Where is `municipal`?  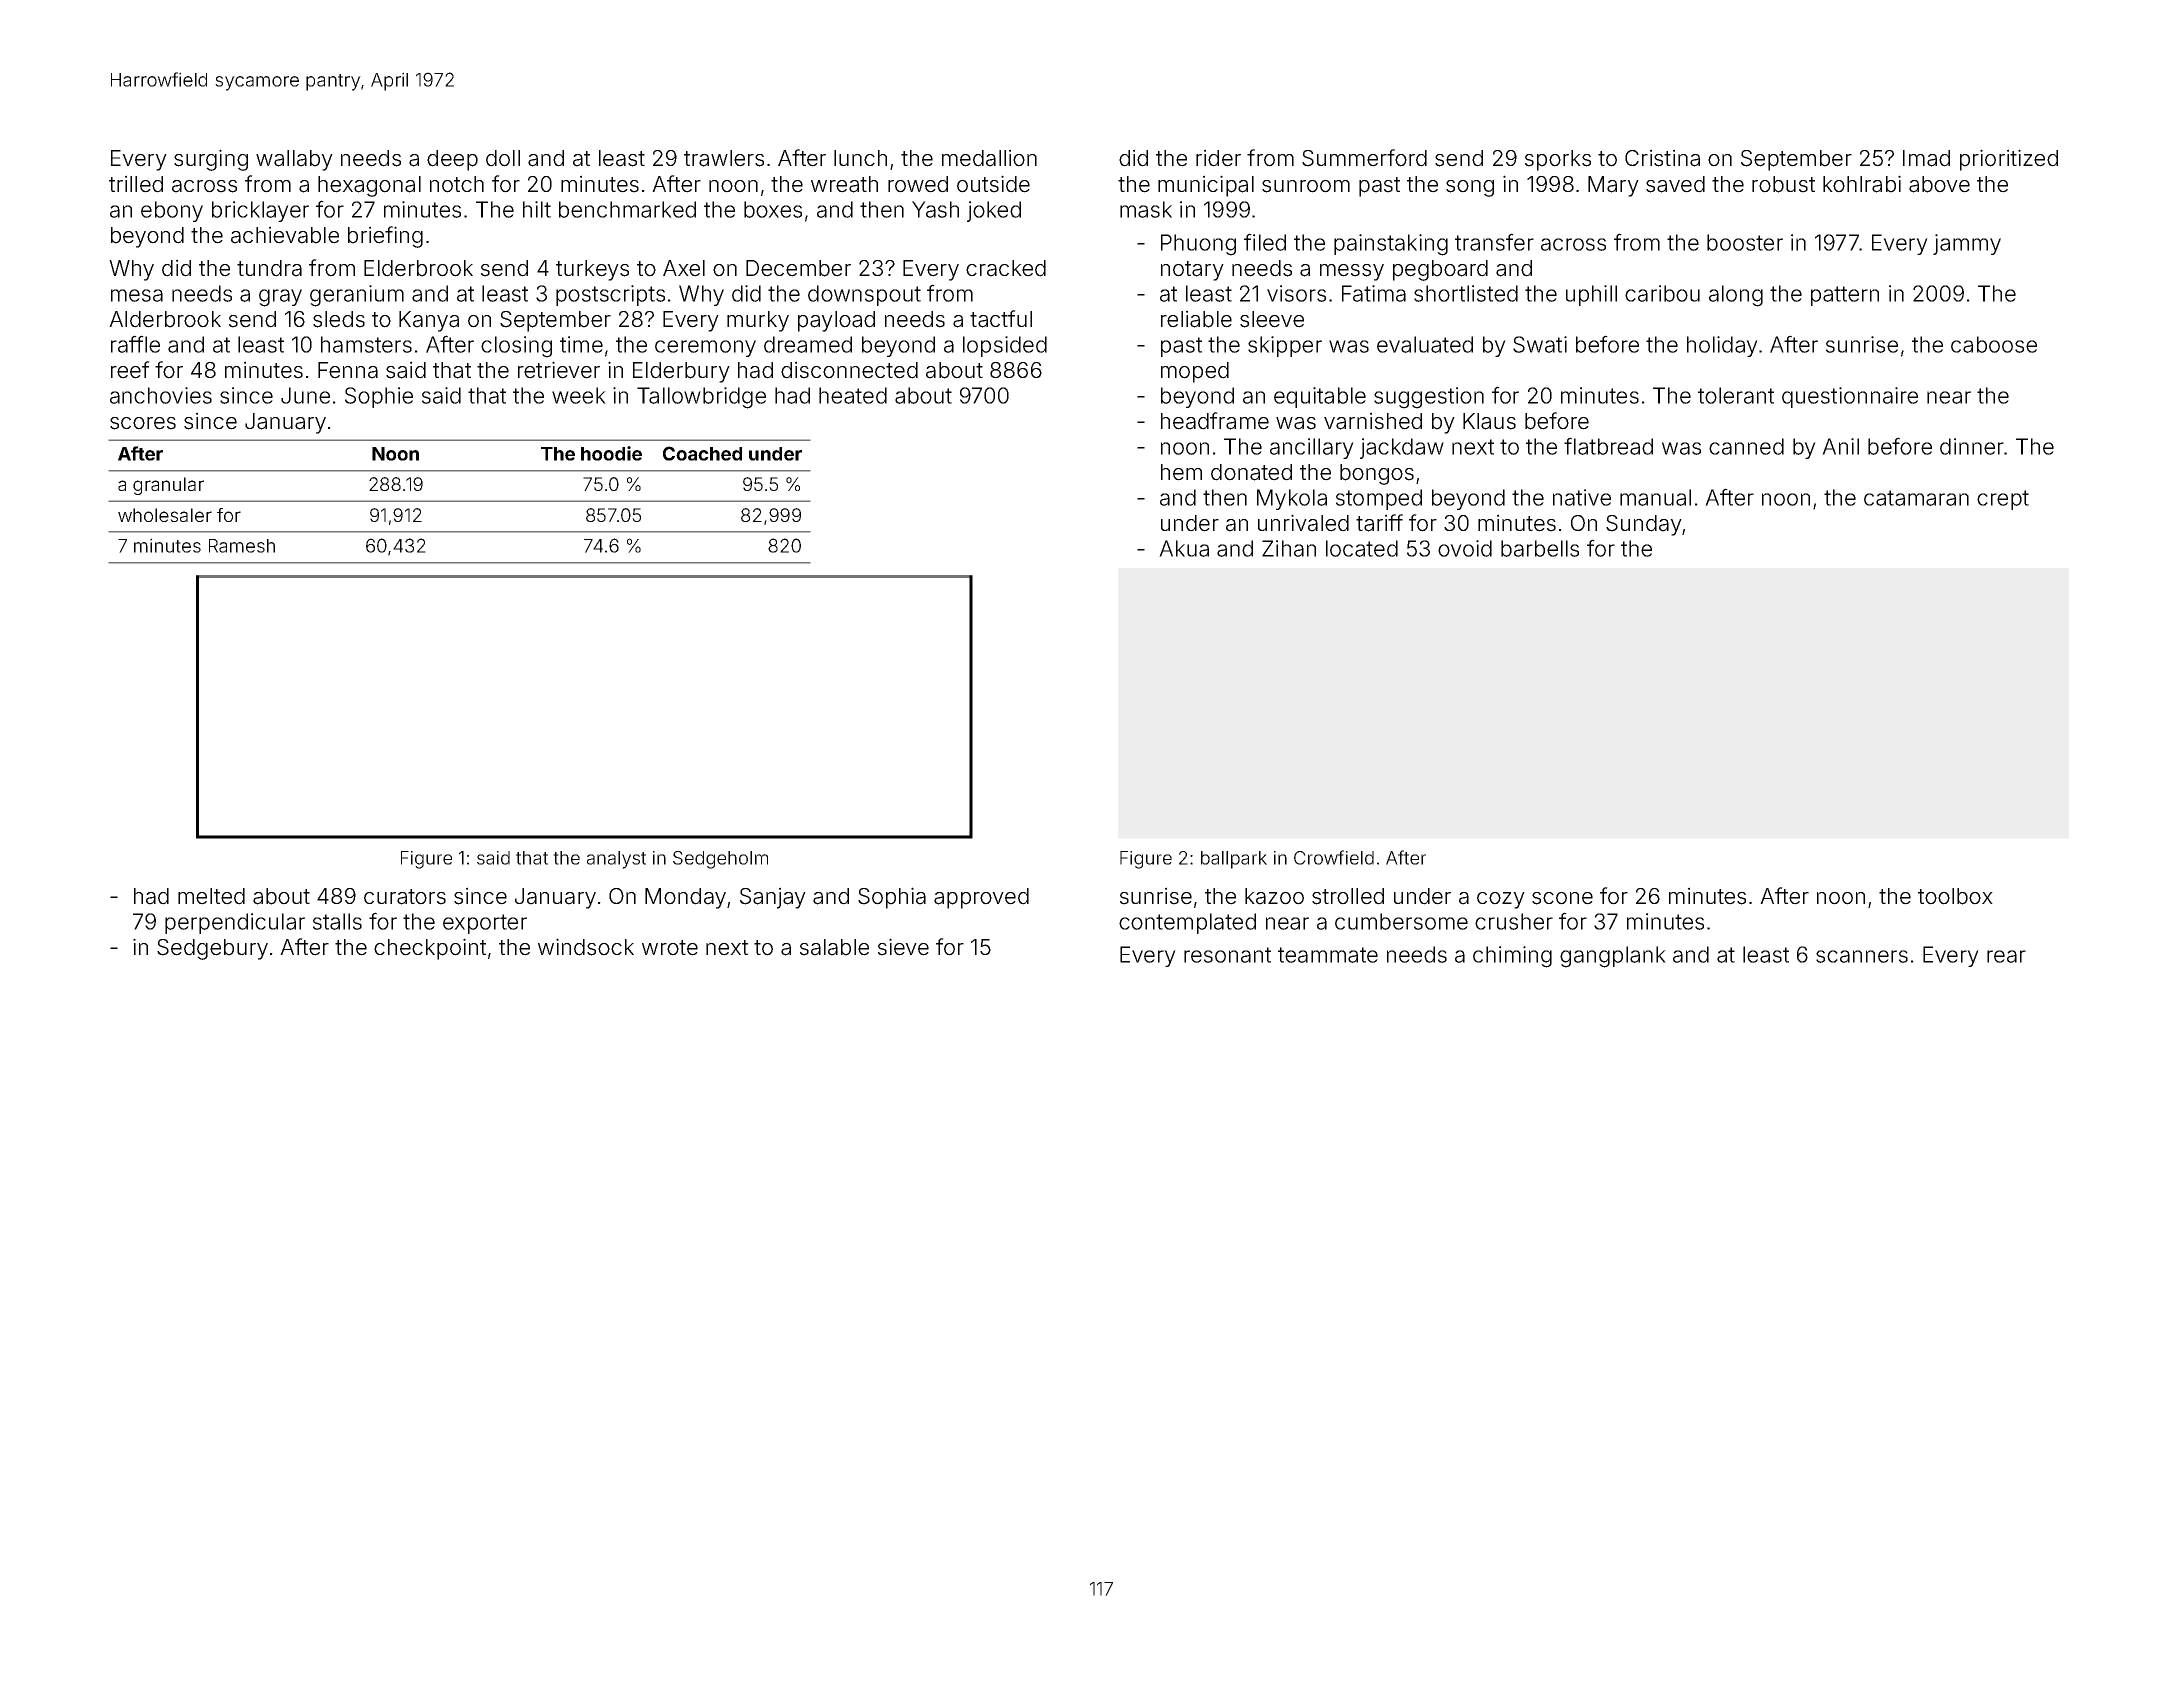 municipal is located at coordinates (1206, 186).
